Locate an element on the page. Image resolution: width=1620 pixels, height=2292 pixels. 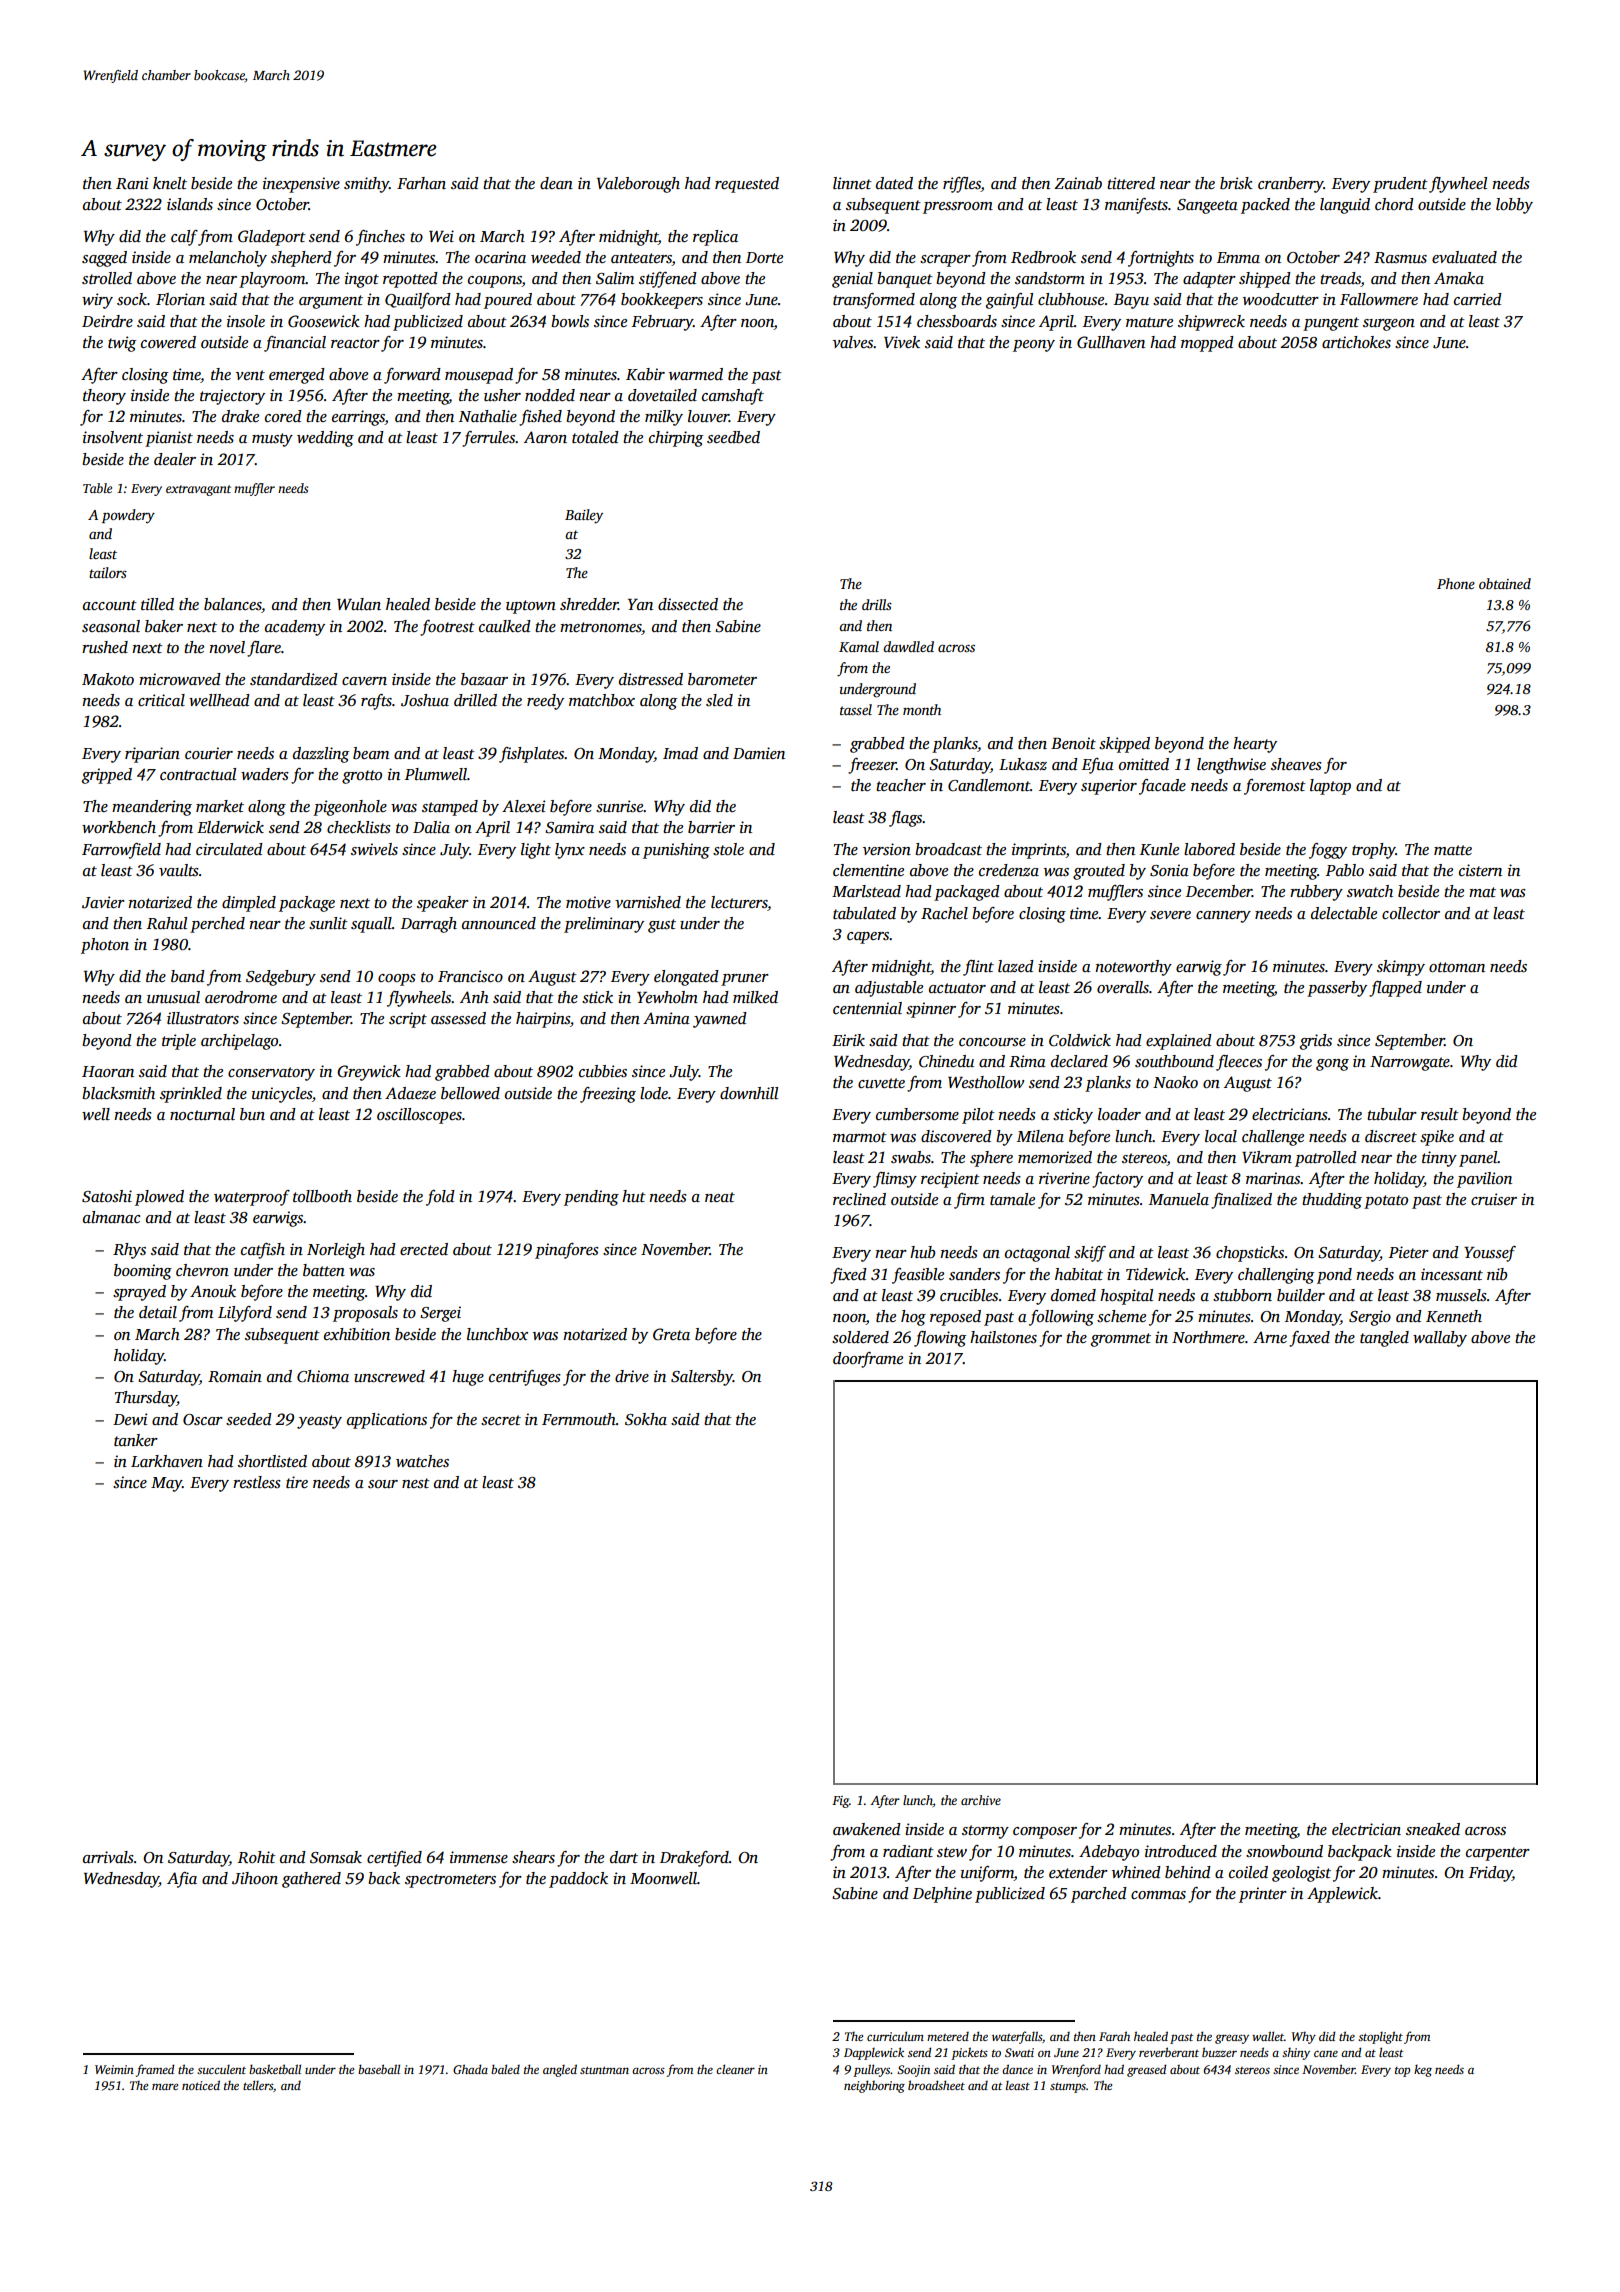
Farhan is located at coordinates (421, 183).
